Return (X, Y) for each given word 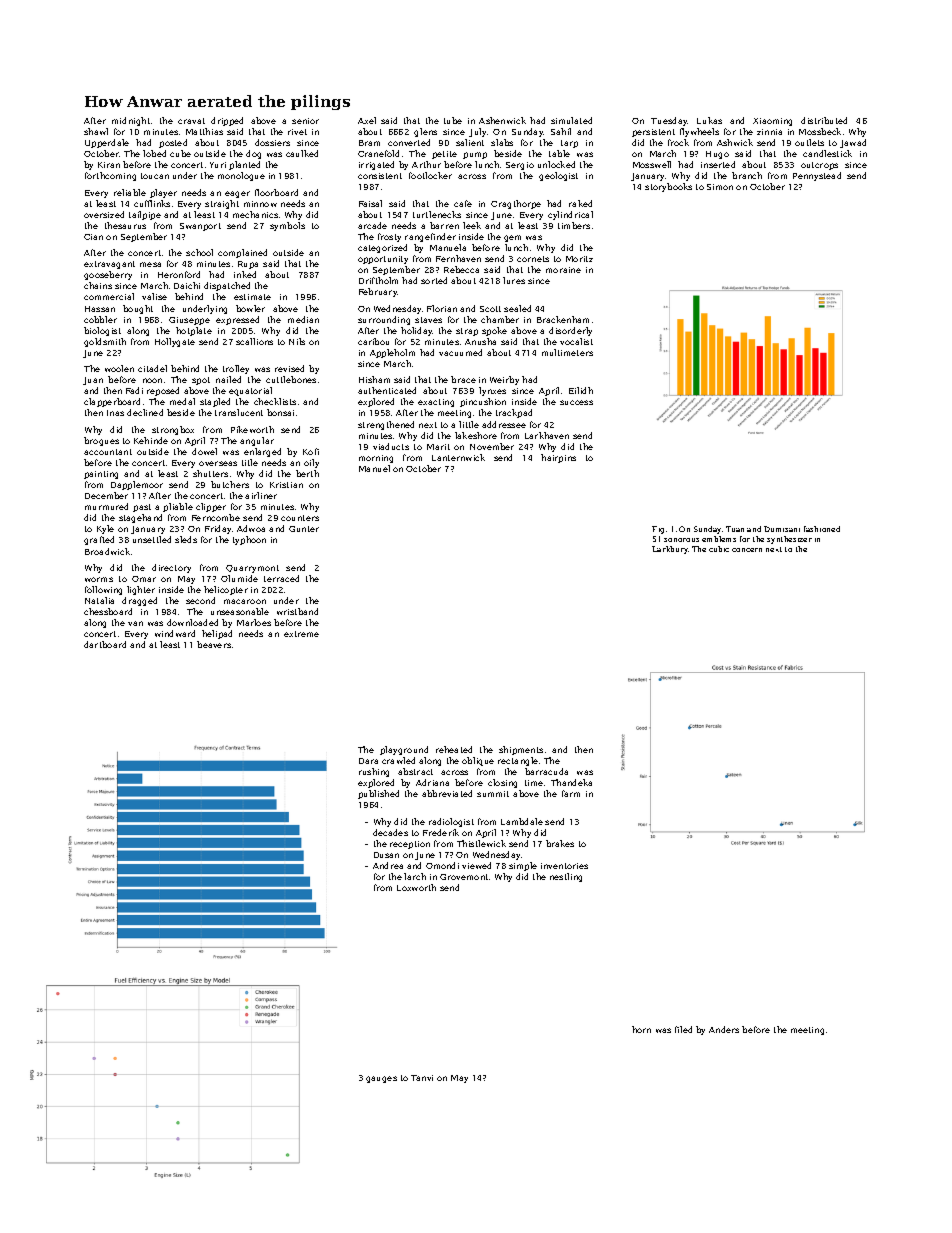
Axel (367, 120)
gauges (381, 1079)
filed (683, 1029)
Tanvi (422, 1078)
